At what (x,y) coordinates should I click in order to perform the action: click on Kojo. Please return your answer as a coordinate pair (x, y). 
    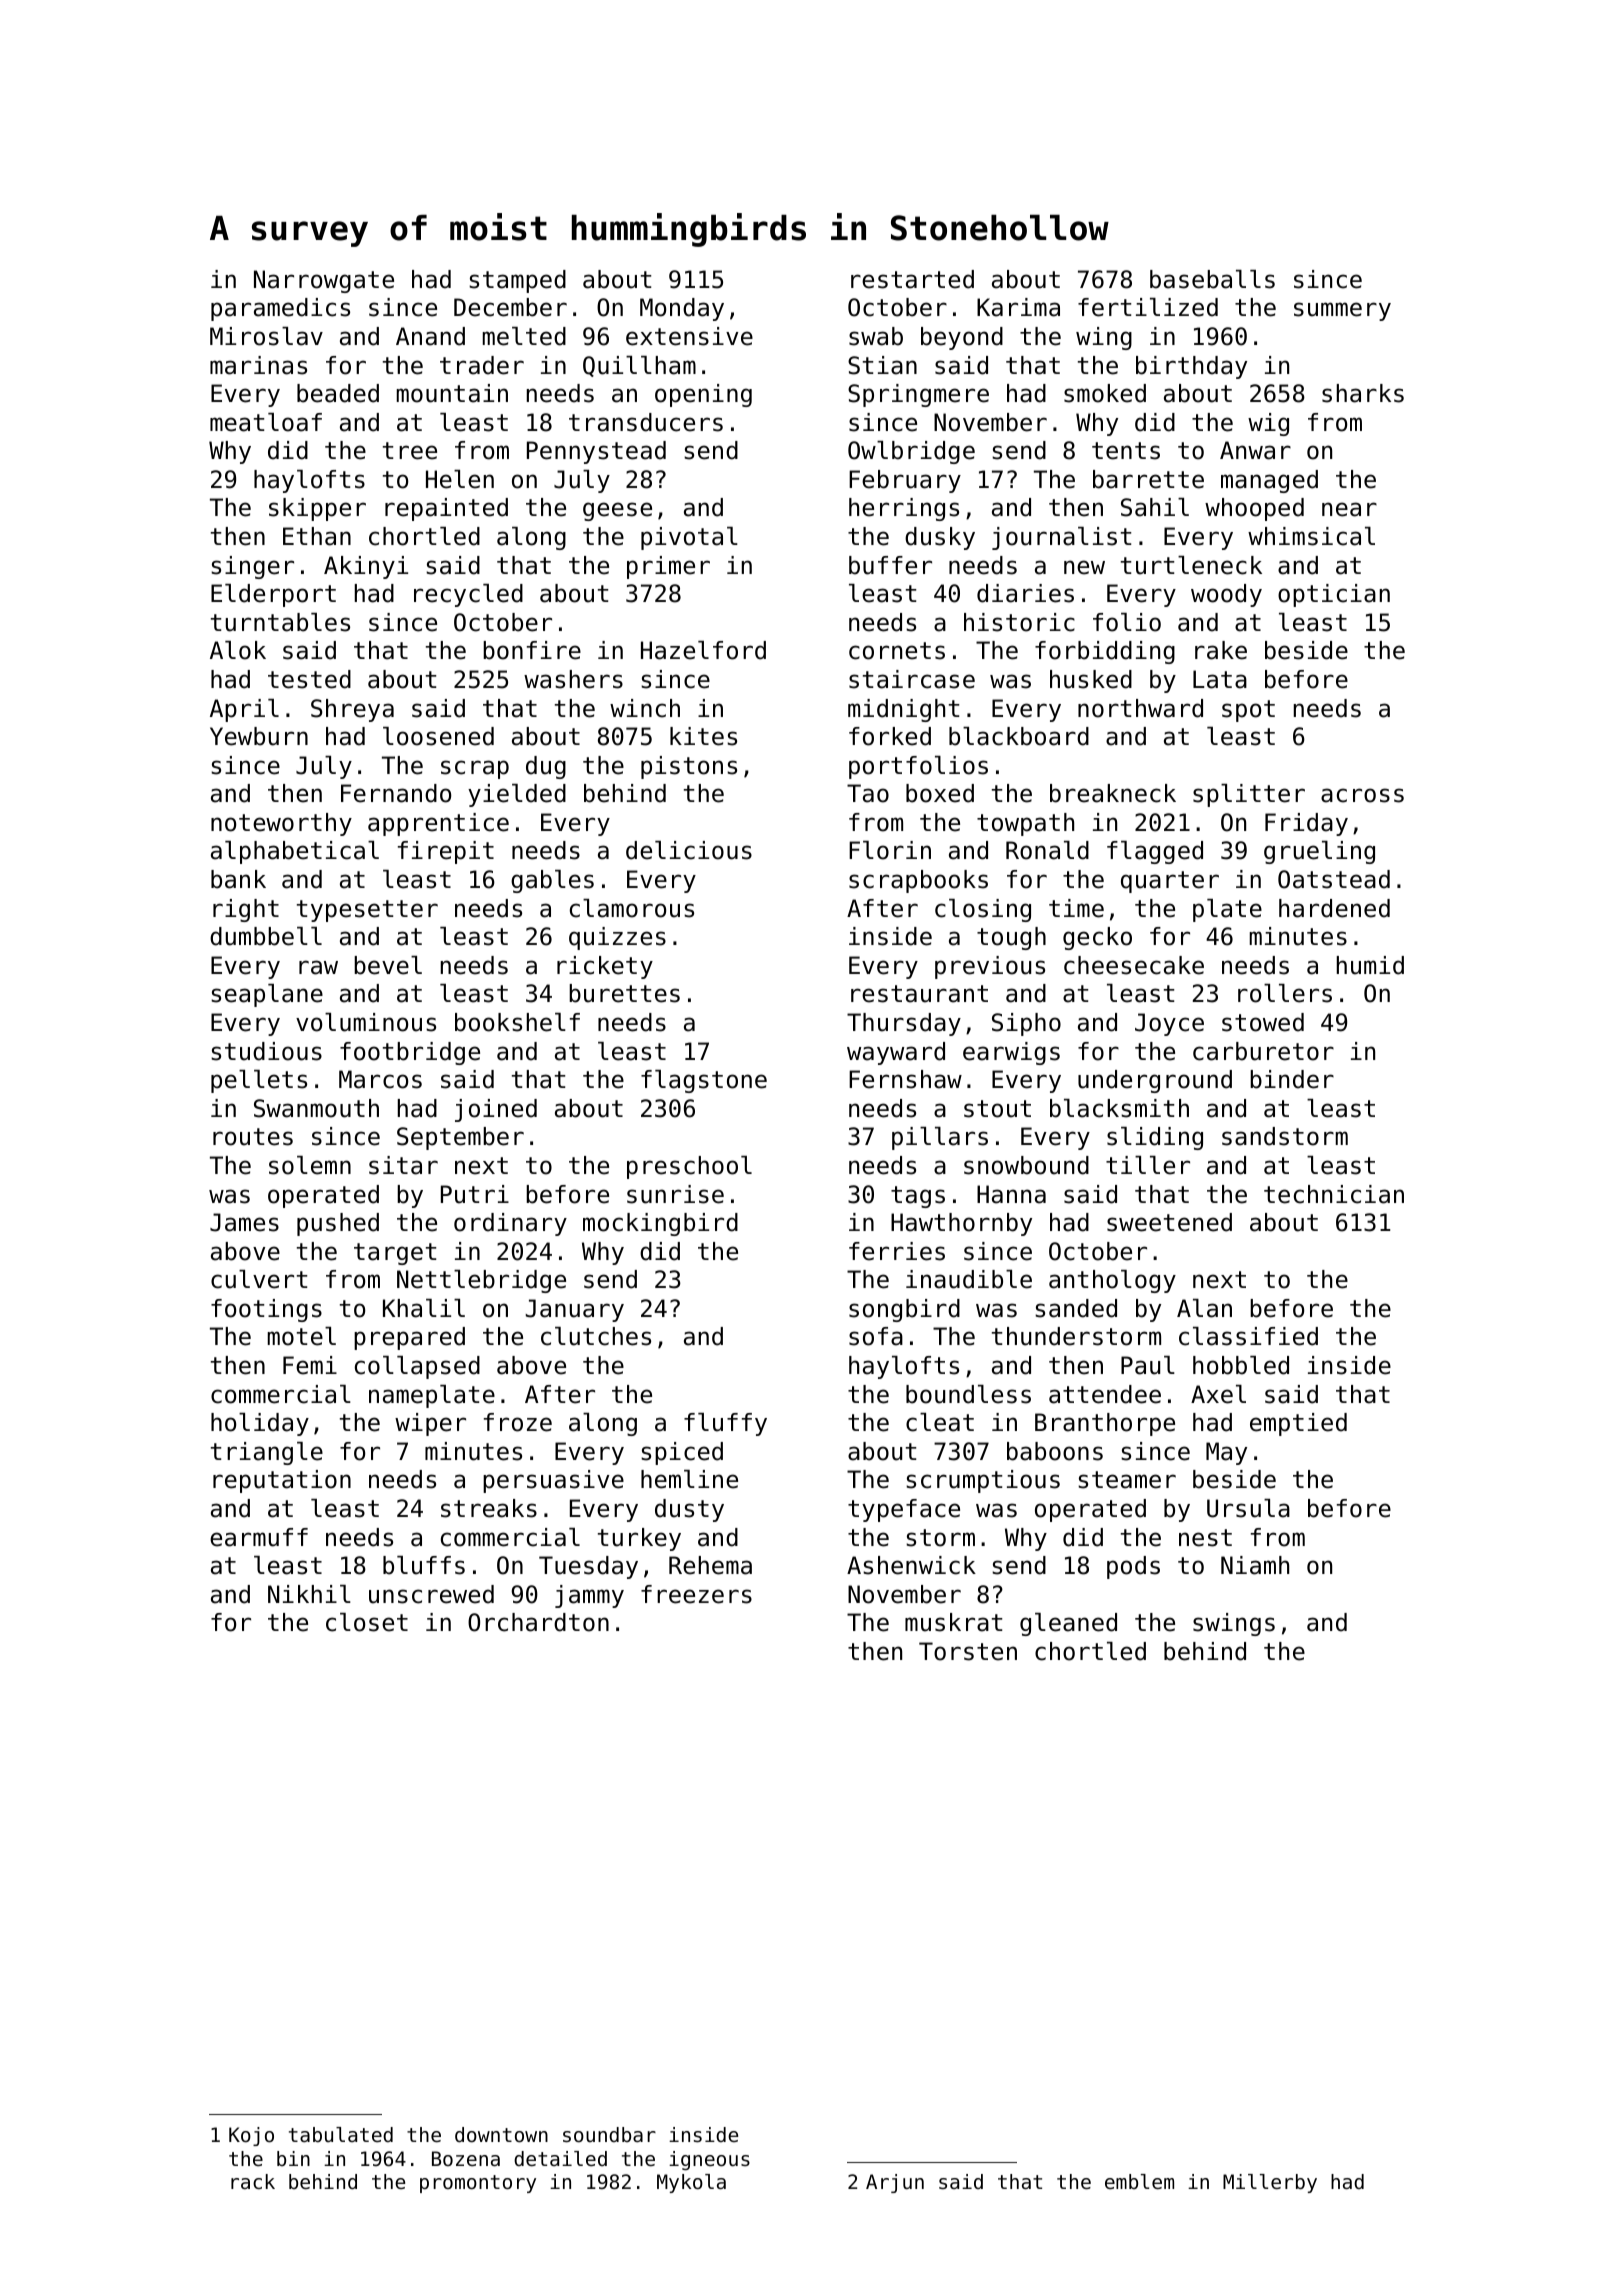
    Looking at the image, I should click on (251, 2136).
